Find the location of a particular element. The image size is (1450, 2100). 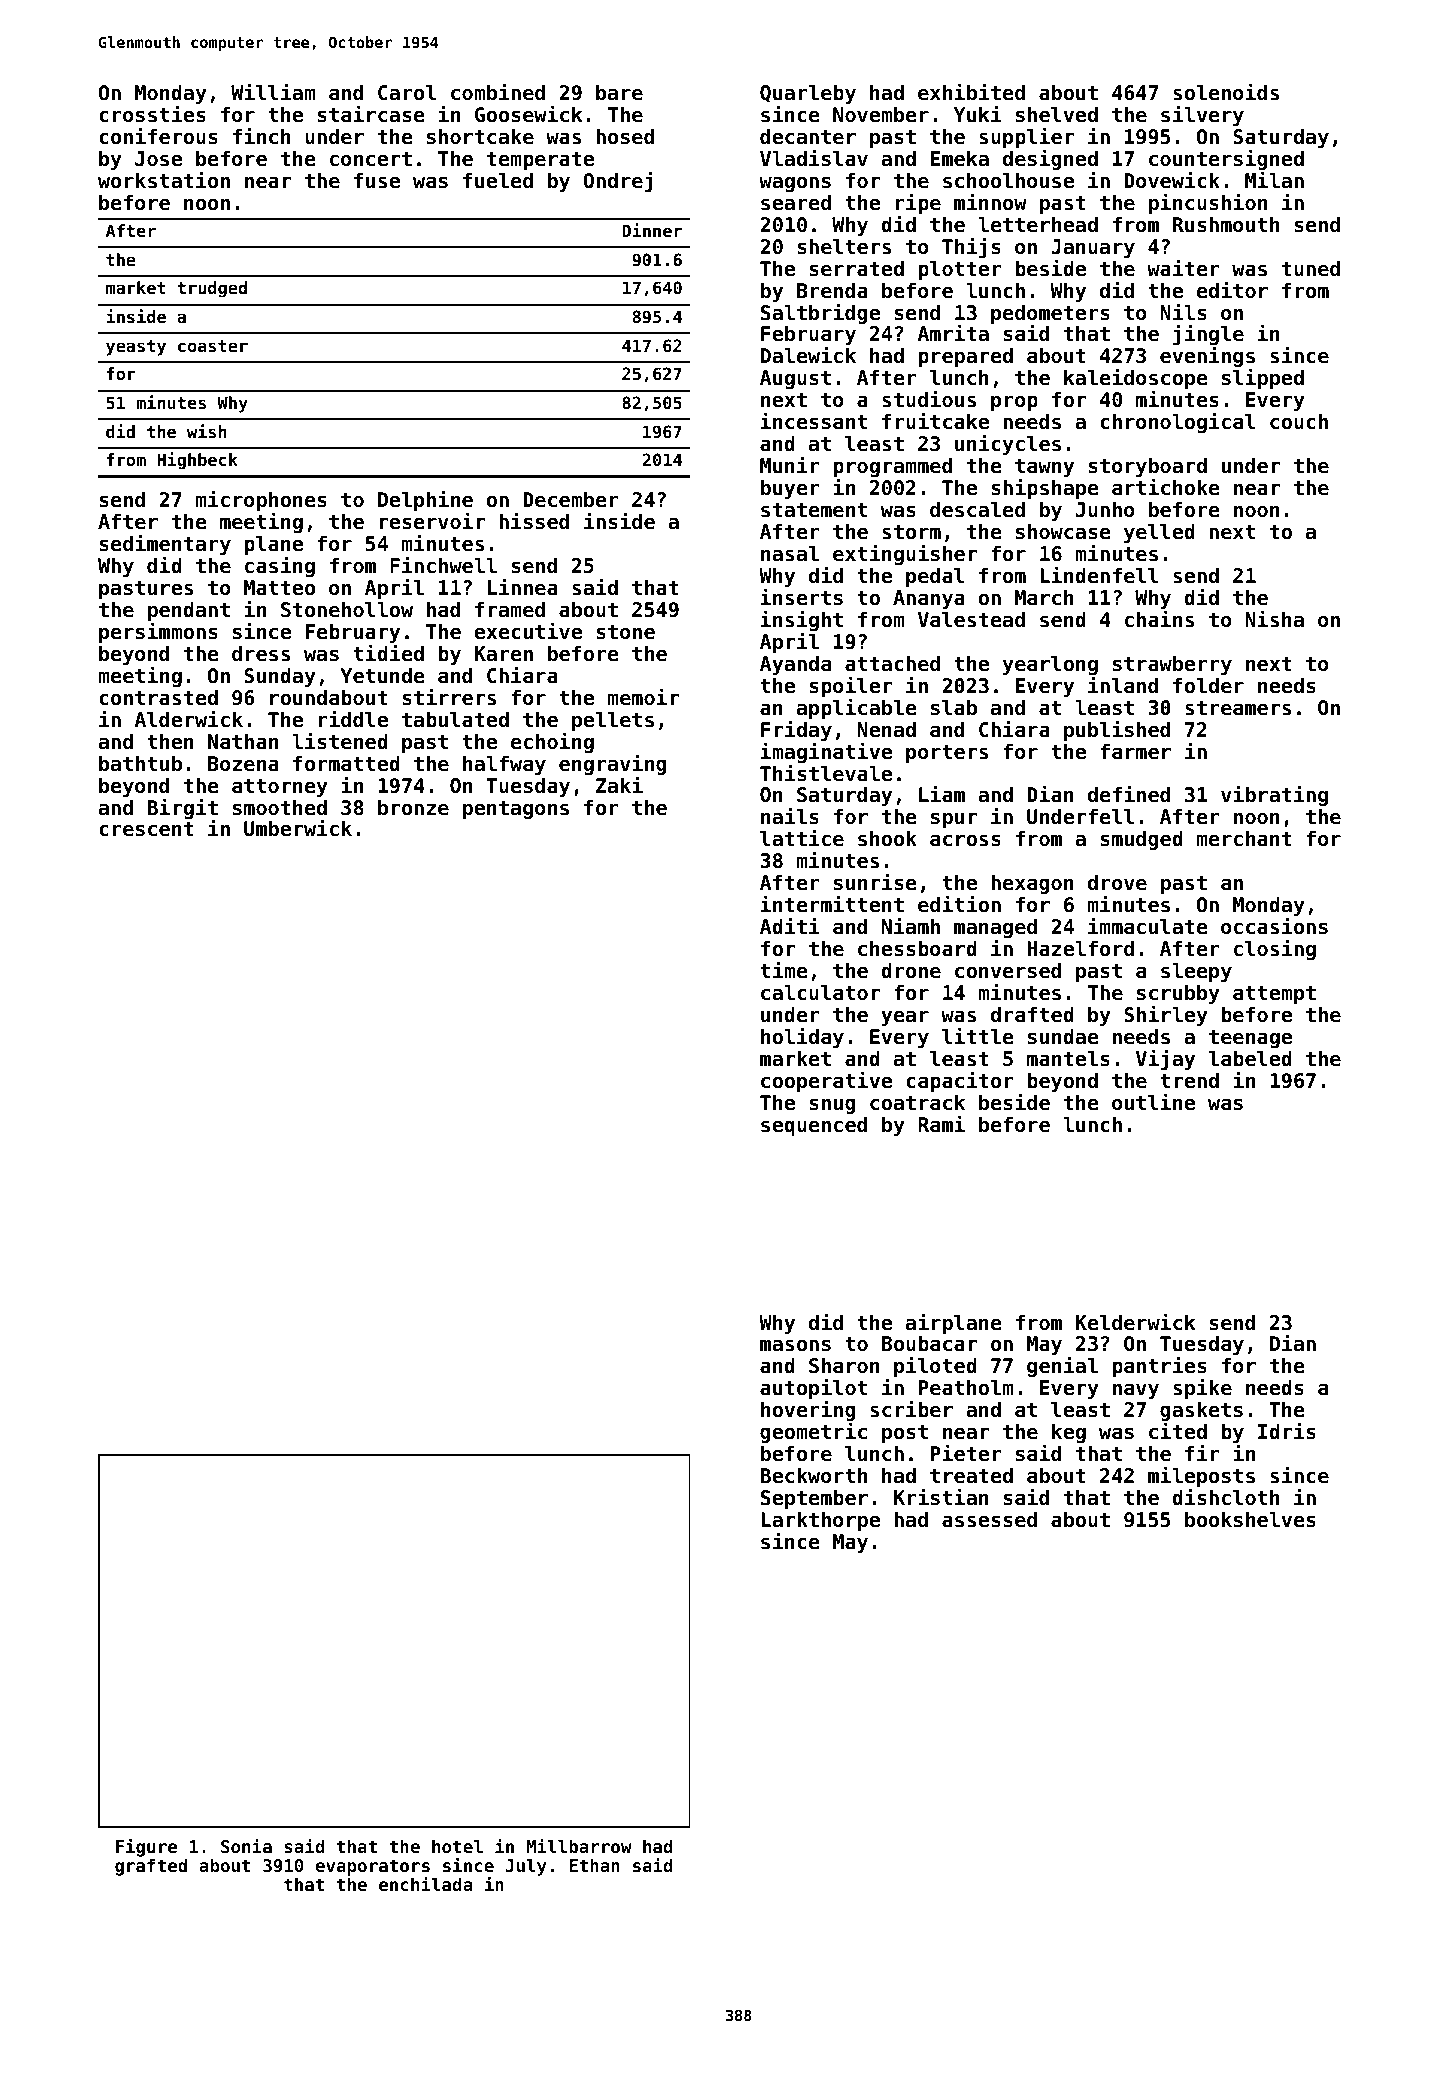

microphones is located at coordinates (261, 501).
